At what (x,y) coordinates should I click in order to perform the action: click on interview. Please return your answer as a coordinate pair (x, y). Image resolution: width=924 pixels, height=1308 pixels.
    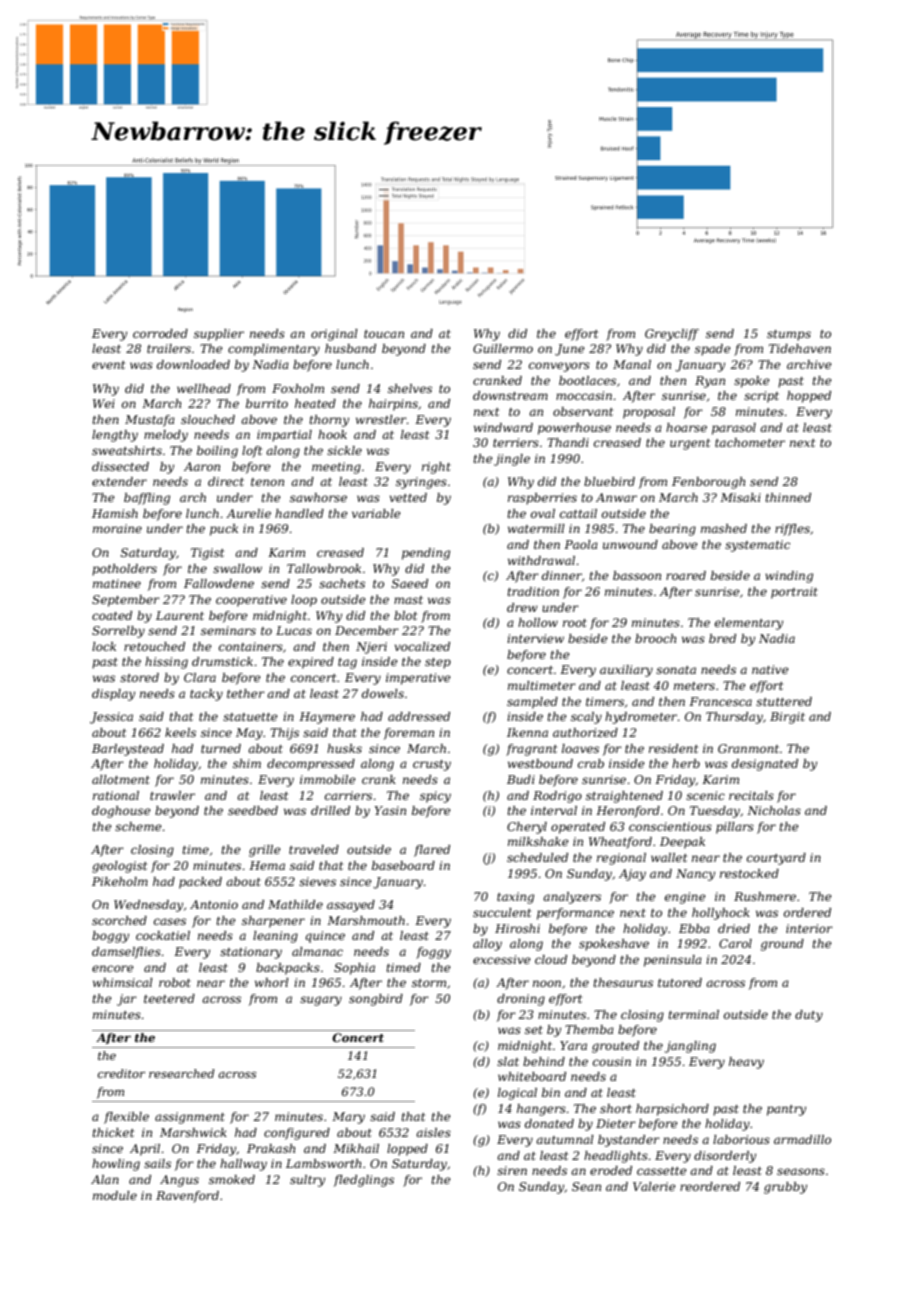
    Looking at the image, I should click on (535, 638).
